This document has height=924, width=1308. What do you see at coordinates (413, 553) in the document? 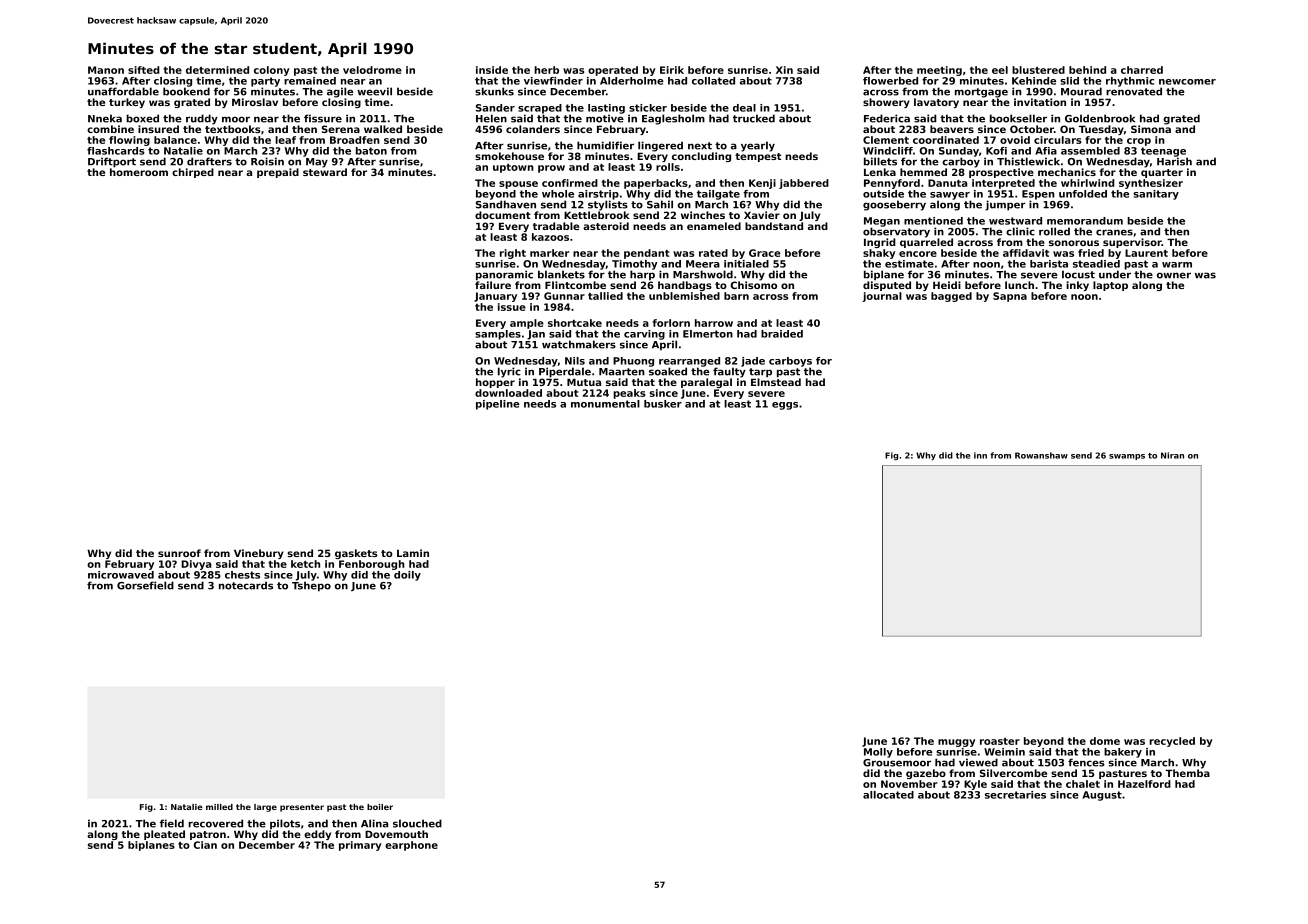
I see `Lamin` at bounding box center [413, 553].
